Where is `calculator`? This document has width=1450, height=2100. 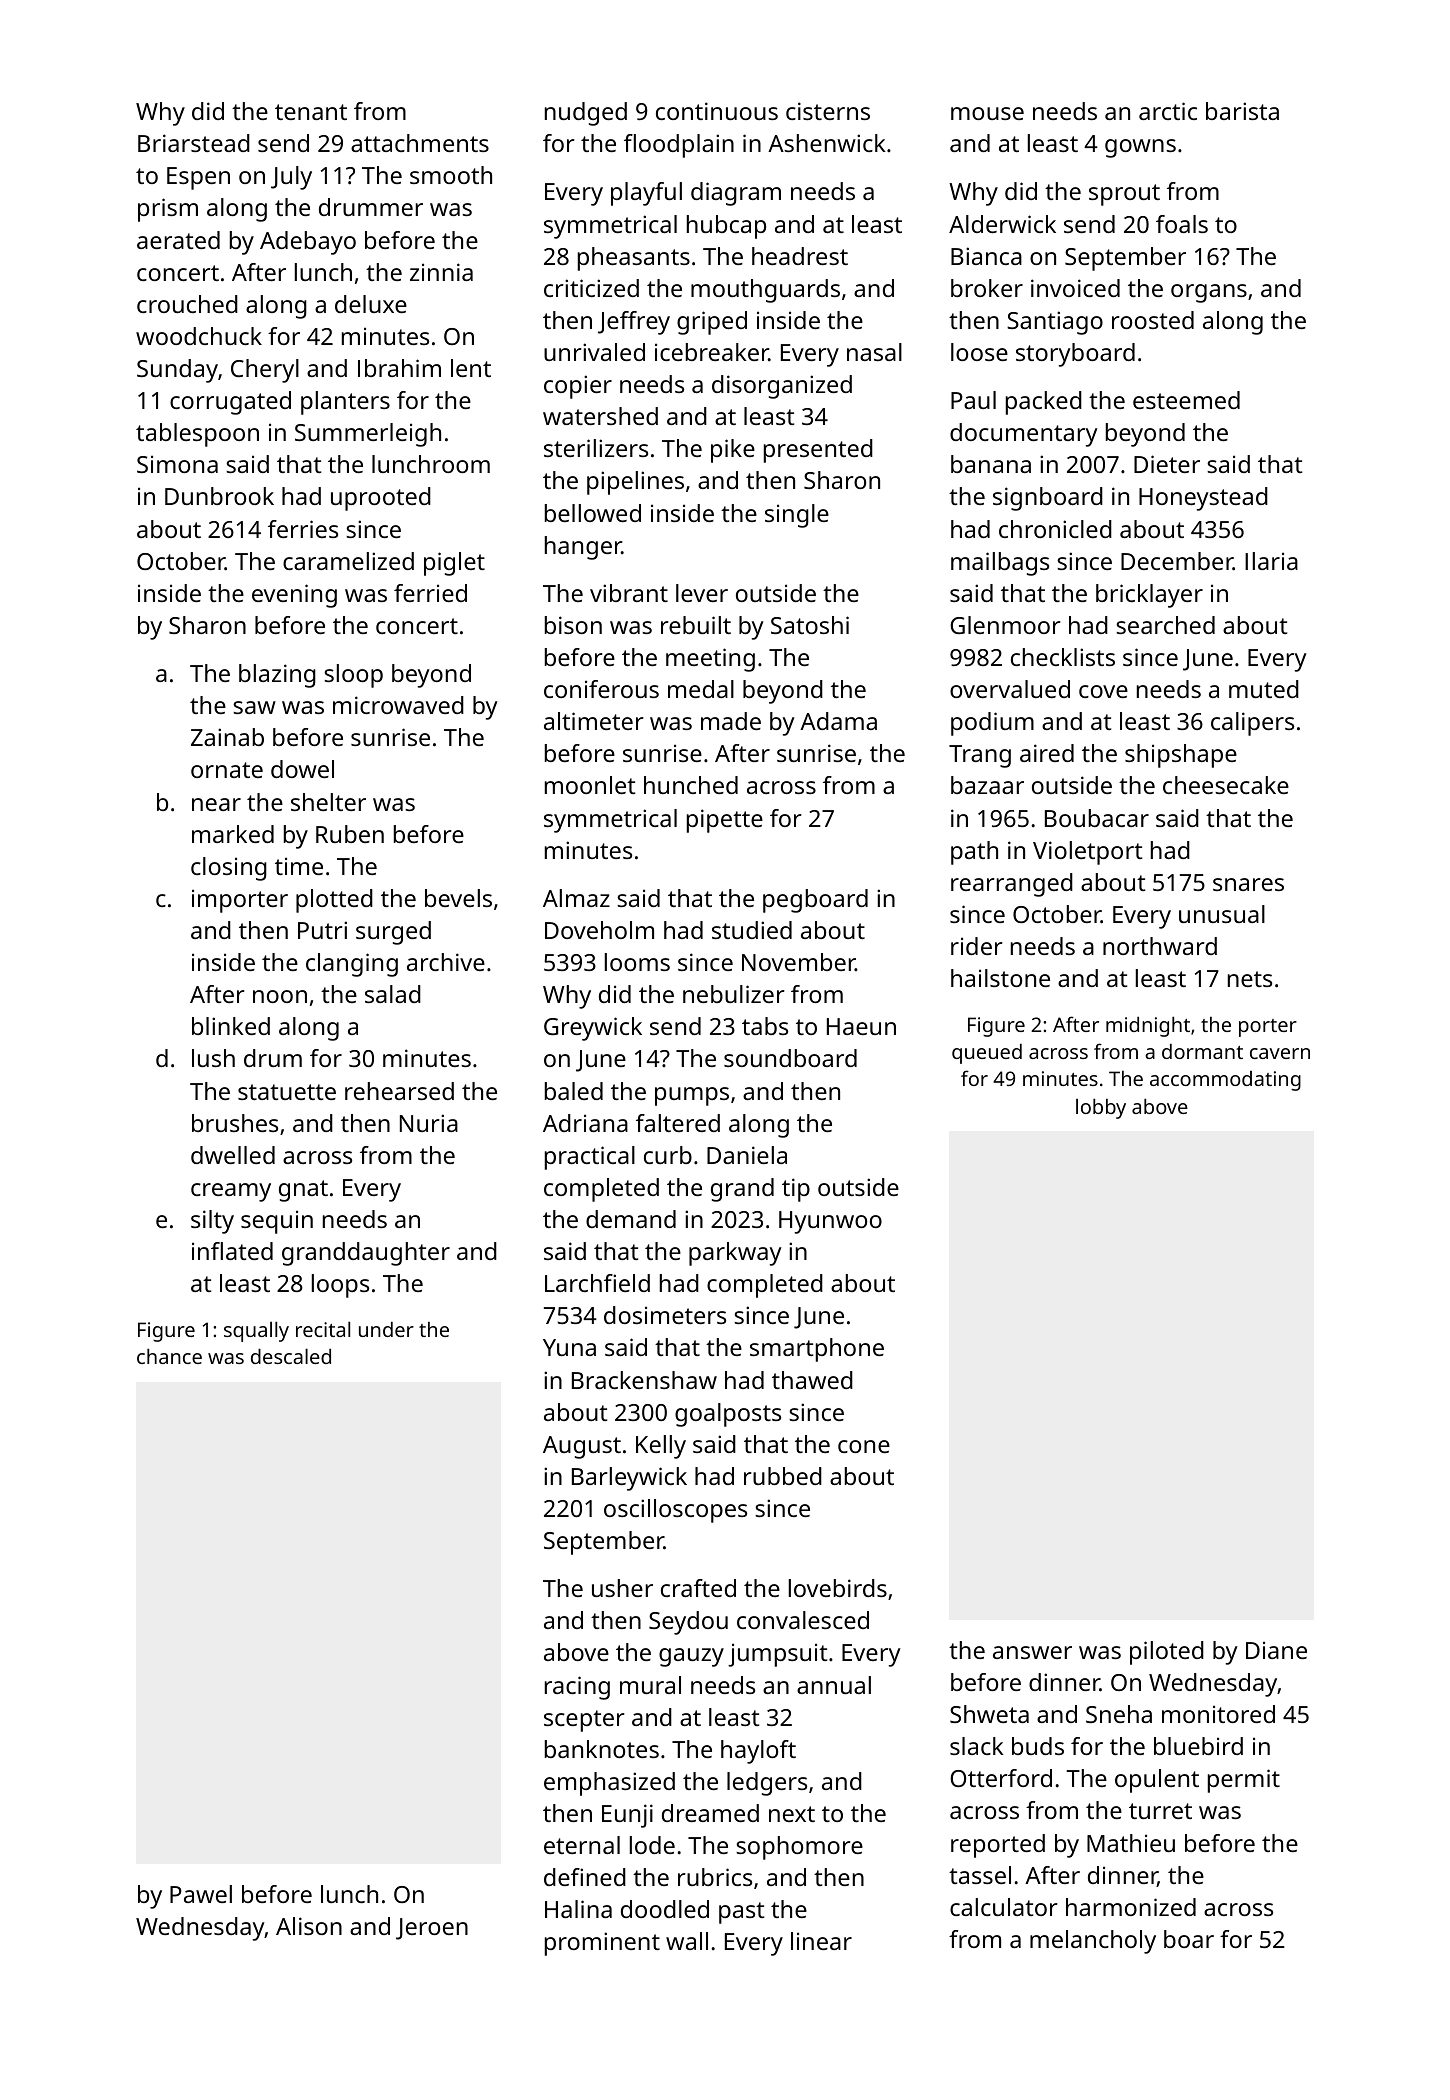 calculator is located at coordinates (1004, 1907).
